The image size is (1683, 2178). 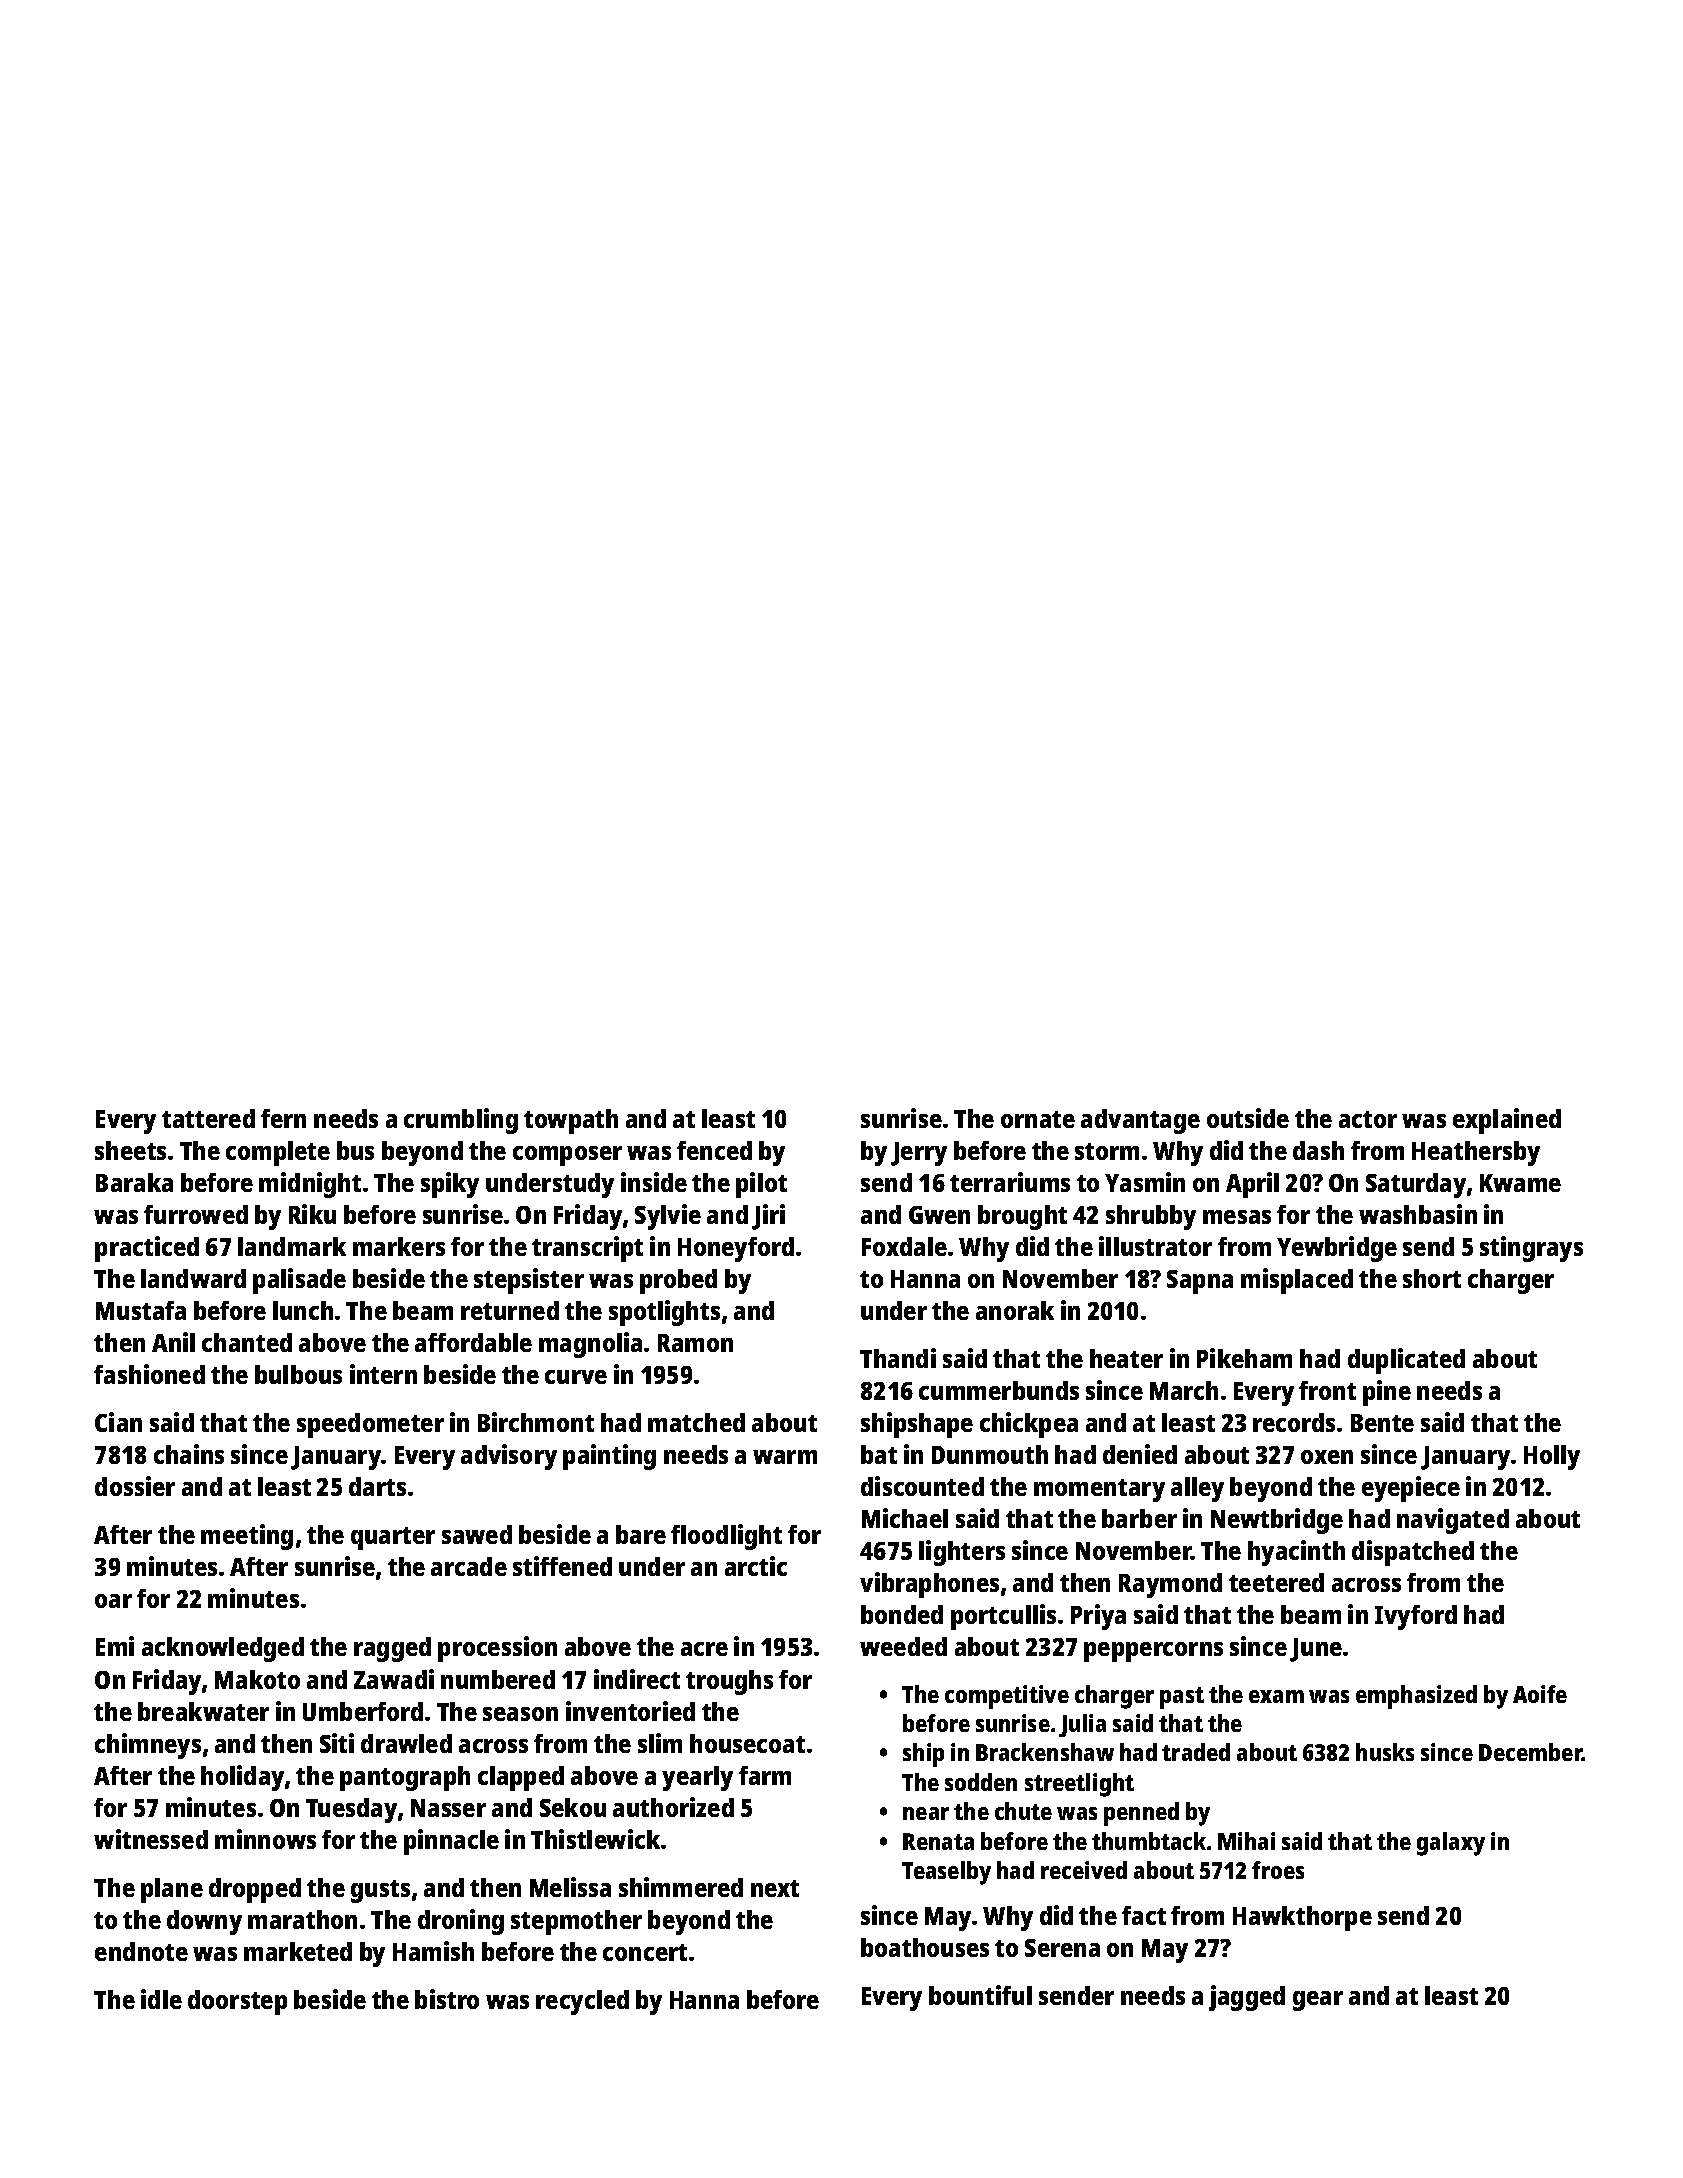 I want to click on curve, so click(x=576, y=1377).
